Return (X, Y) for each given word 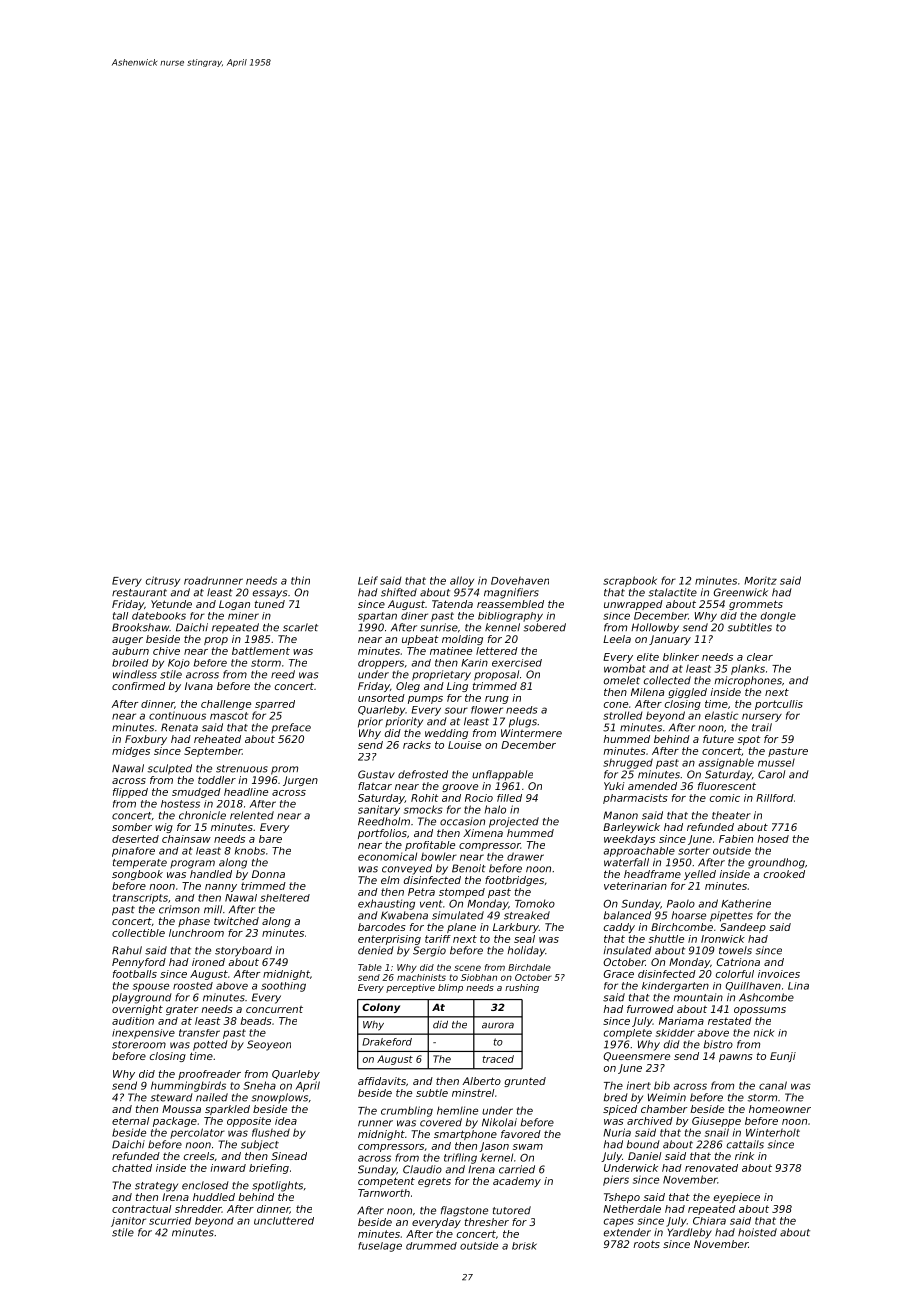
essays (270, 594)
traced (498, 1059)
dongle (778, 617)
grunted (525, 1082)
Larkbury (516, 928)
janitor (128, 1222)
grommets (756, 605)
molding (462, 640)
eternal (130, 1121)
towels (735, 950)
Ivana (199, 686)
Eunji (783, 1057)
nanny (221, 888)
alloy (462, 581)
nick (764, 1033)
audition (133, 1021)
